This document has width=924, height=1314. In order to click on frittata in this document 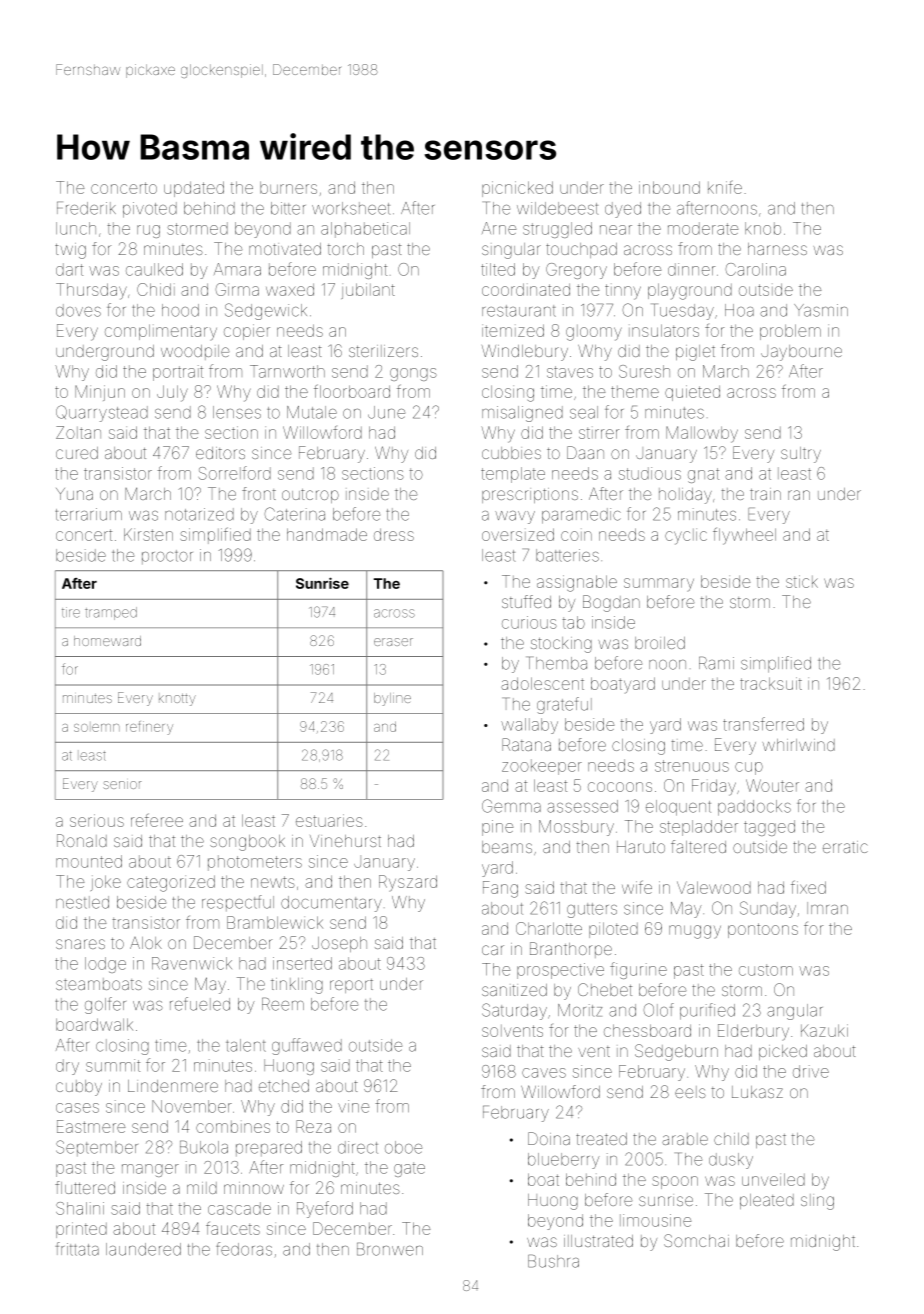, I will do `click(77, 1249)`.
